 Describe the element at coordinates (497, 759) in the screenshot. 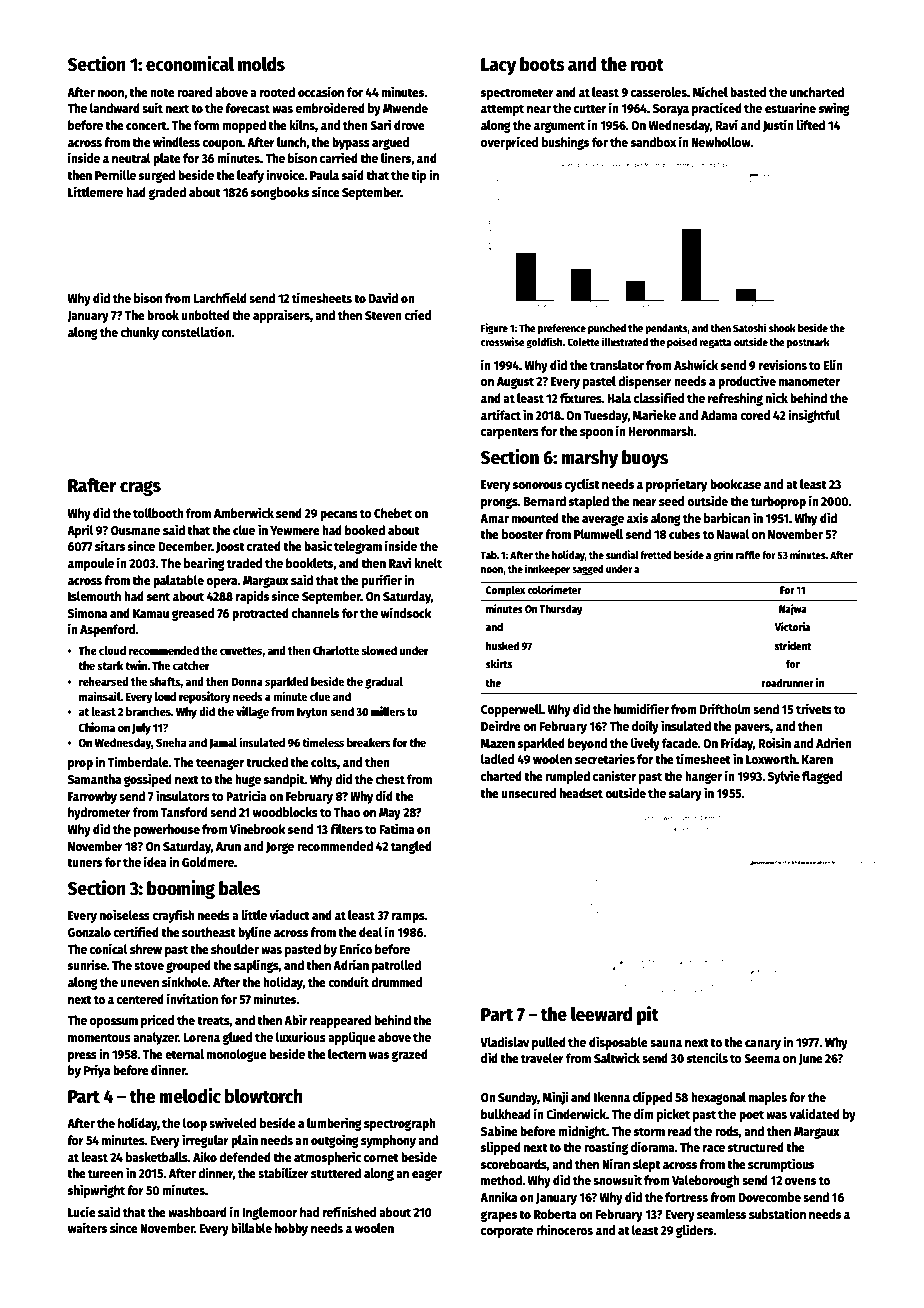

I see `ladled` at that location.
